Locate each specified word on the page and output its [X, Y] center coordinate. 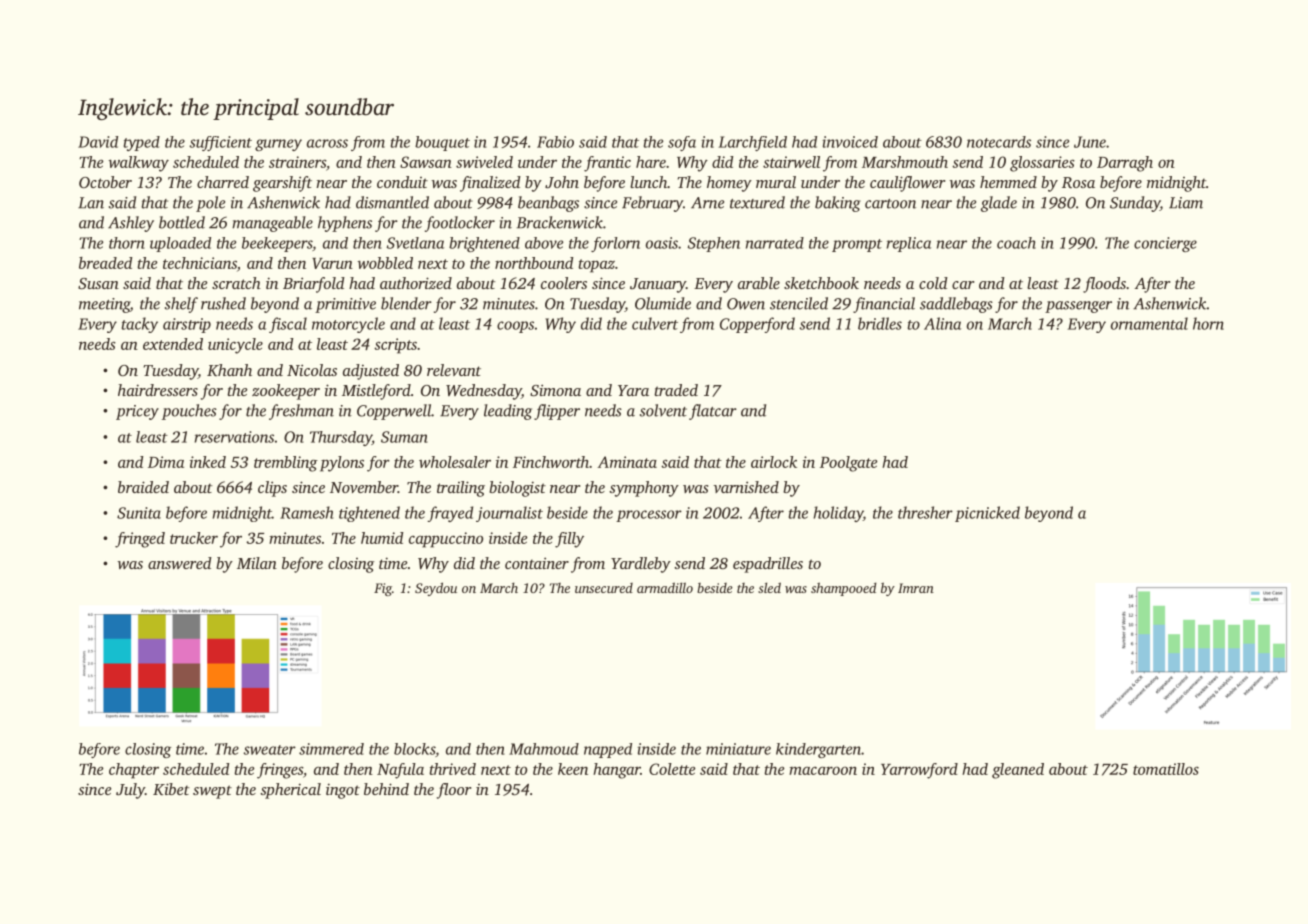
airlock [774, 462]
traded [676, 390]
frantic [607, 164]
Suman [404, 437]
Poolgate [848, 464]
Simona [555, 390]
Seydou [436, 589]
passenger [1078, 307]
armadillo [665, 587]
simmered [331, 749]
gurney [278, 145]
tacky [140, 325]
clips [272, 489]
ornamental [1149, 323]
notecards [999, 142]
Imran [916, 588]
